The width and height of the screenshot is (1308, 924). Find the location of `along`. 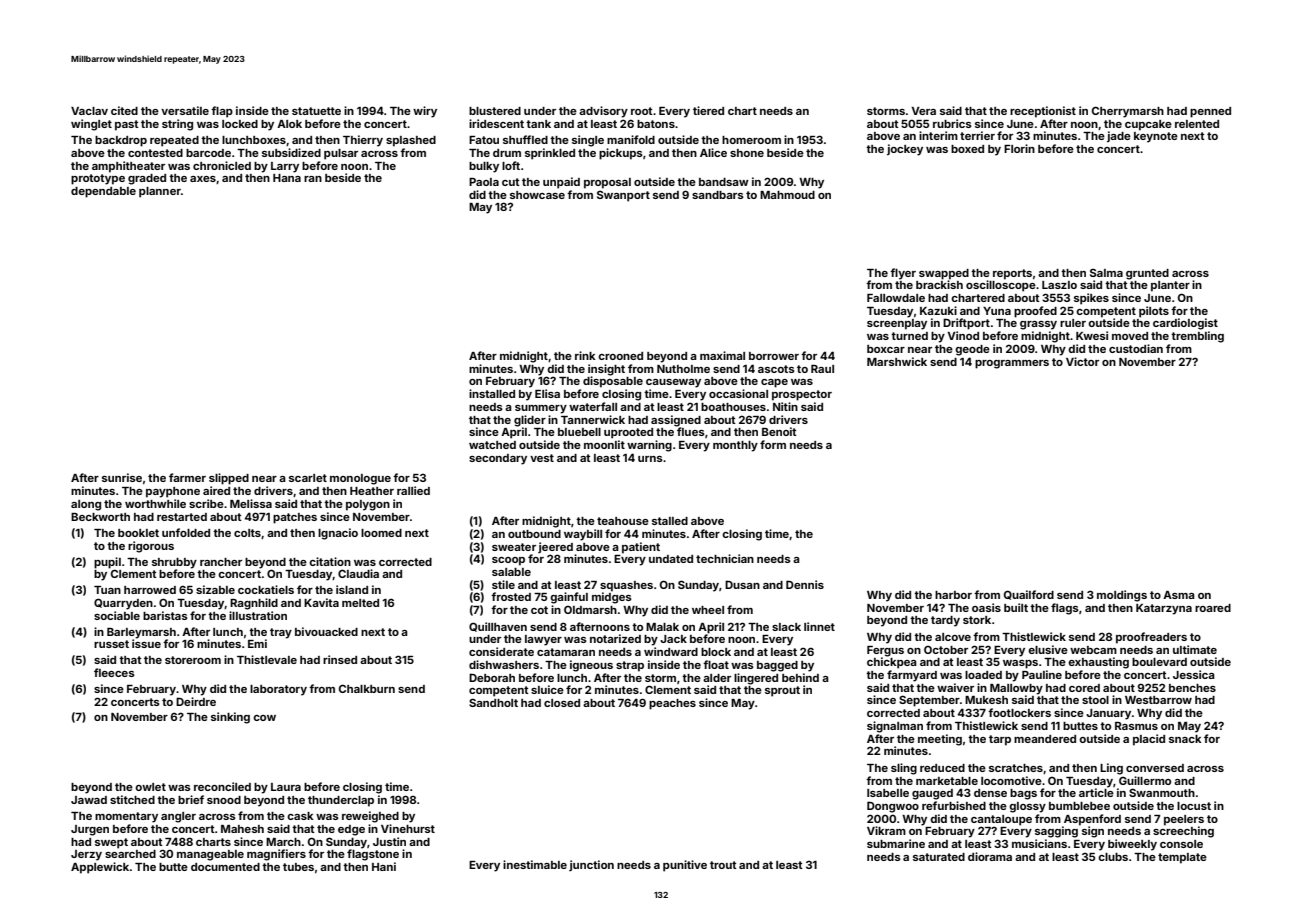

along is located at coordinates (86, 505).
